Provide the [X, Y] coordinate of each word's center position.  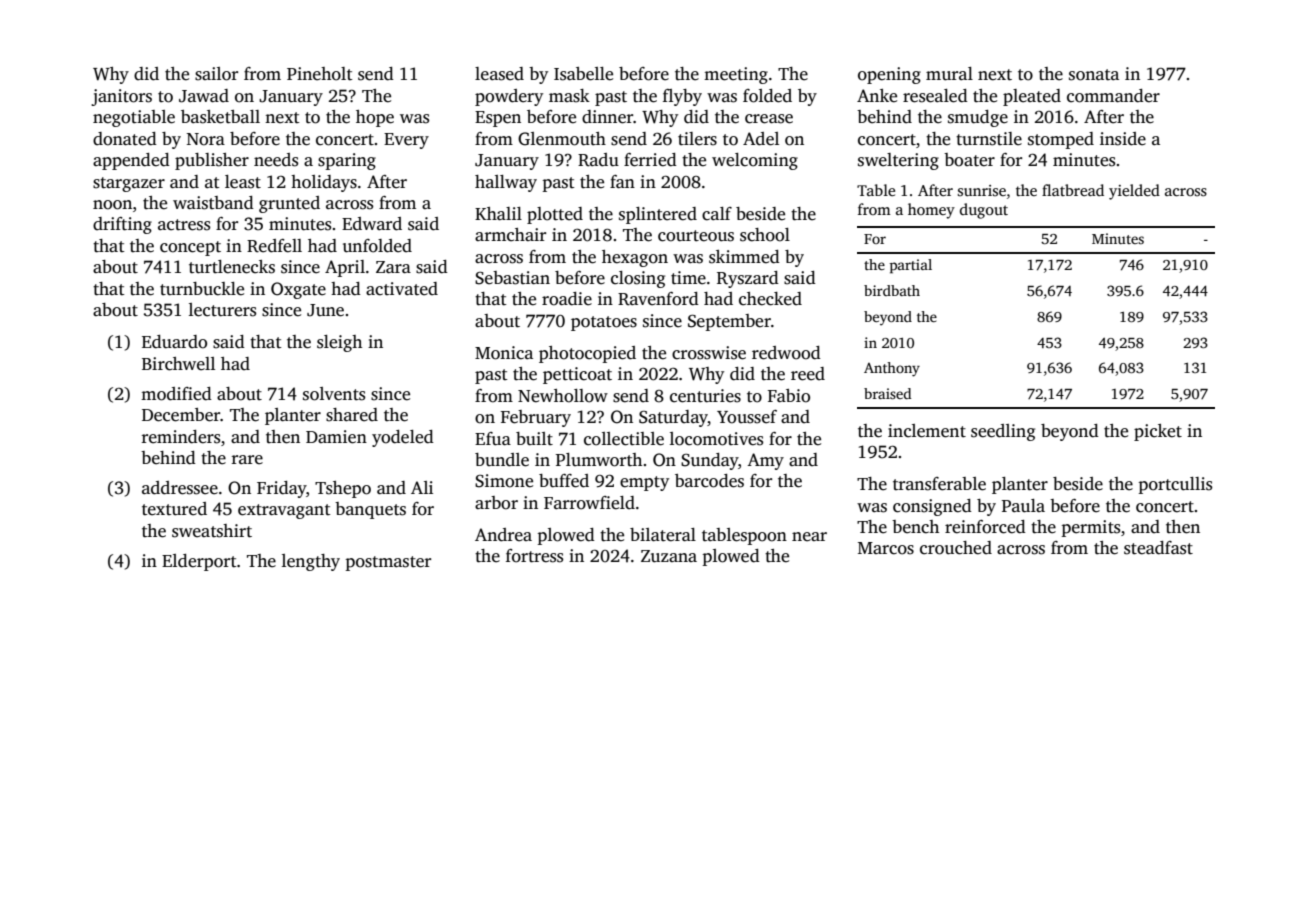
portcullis [1175, 485]
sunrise [982, 190]
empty [644, 483]
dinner [607, 117]
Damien [336, 437]
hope [375, 118]
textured [174, 509]
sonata [1094, 75]
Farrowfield [589, 503]
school [765, 235]
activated [402, 289]
